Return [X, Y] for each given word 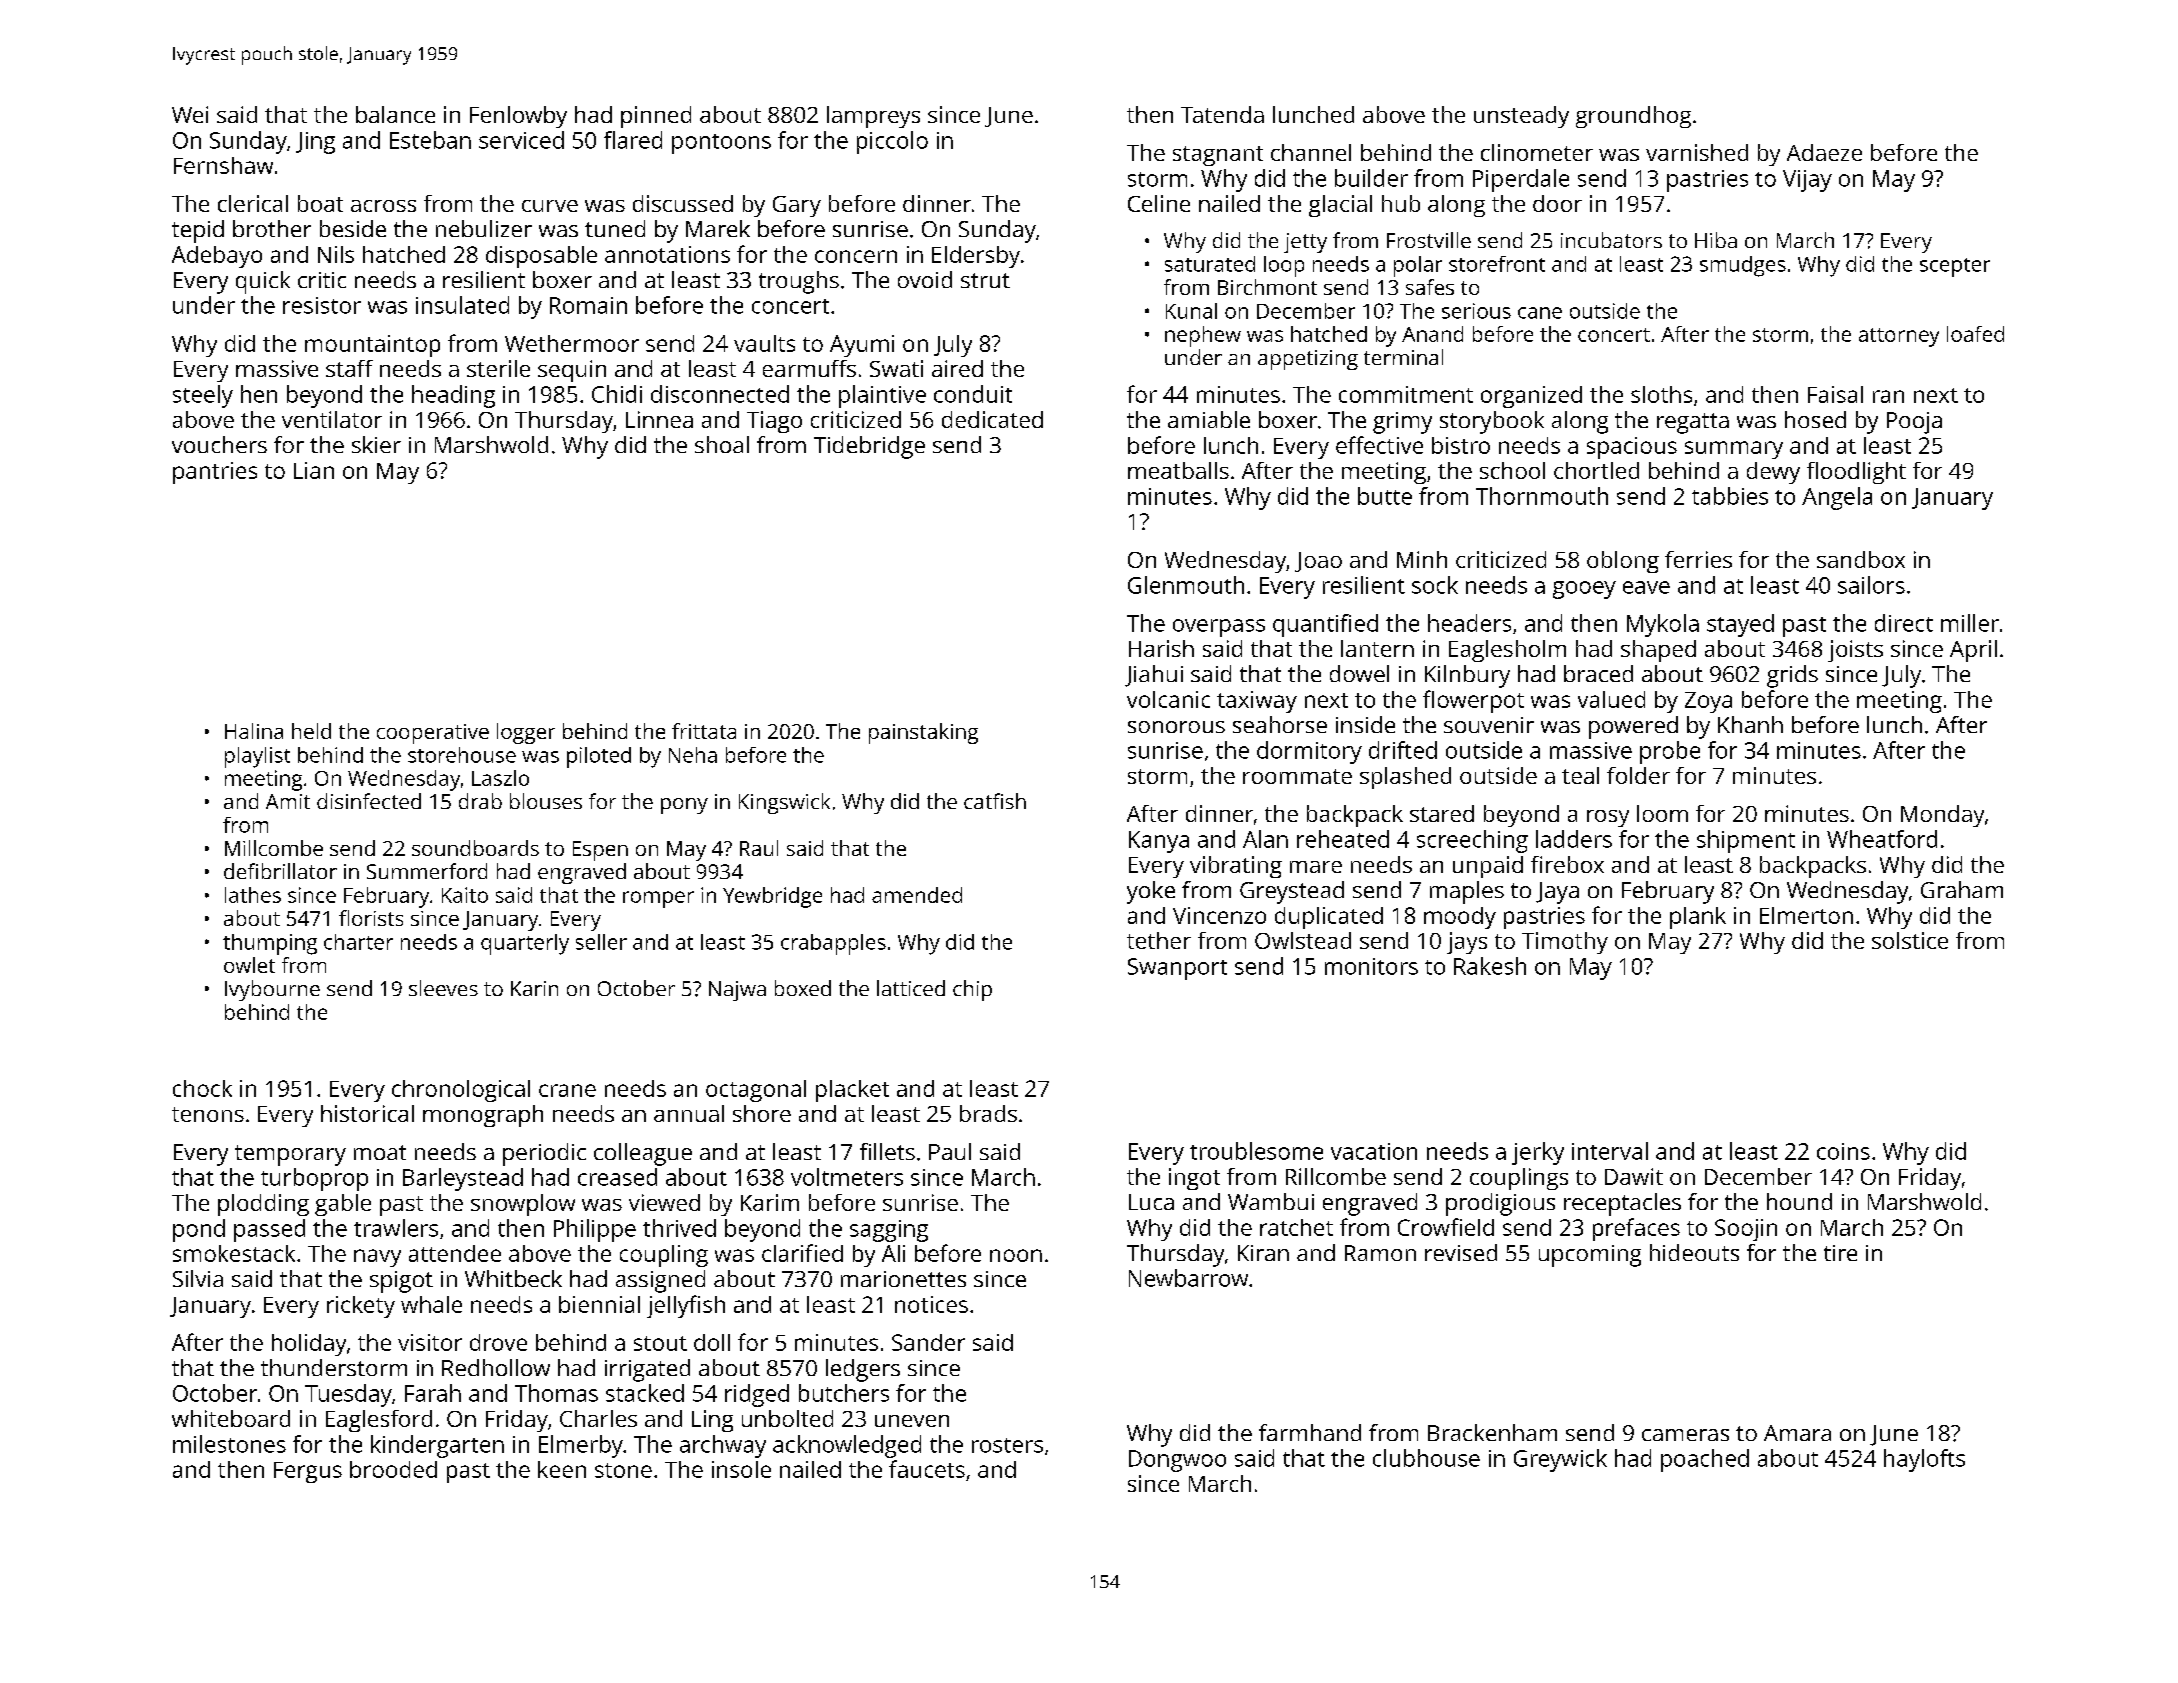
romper [658, 899]
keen [562, 1469]
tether [1159, 940]
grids [1792, 676]
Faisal [1835, 394]
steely [203, 396]
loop [1284, 266]
